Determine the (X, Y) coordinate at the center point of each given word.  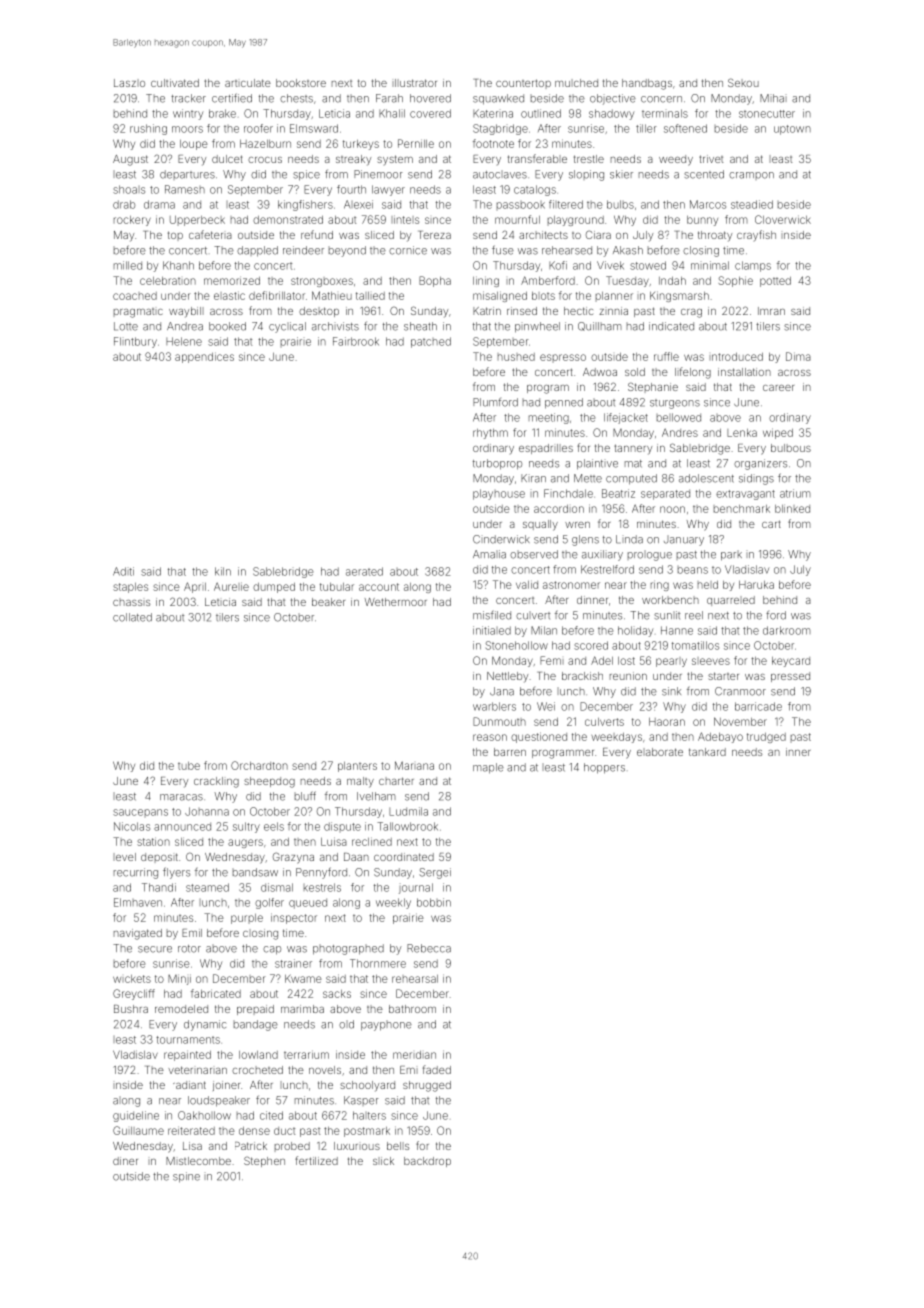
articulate (248, 83)
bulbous (791, 448)
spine (186, 1177)
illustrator (415, 83)
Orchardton (259, 765)
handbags (647, 84)
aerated (364, 571)
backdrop (427, 1162)
